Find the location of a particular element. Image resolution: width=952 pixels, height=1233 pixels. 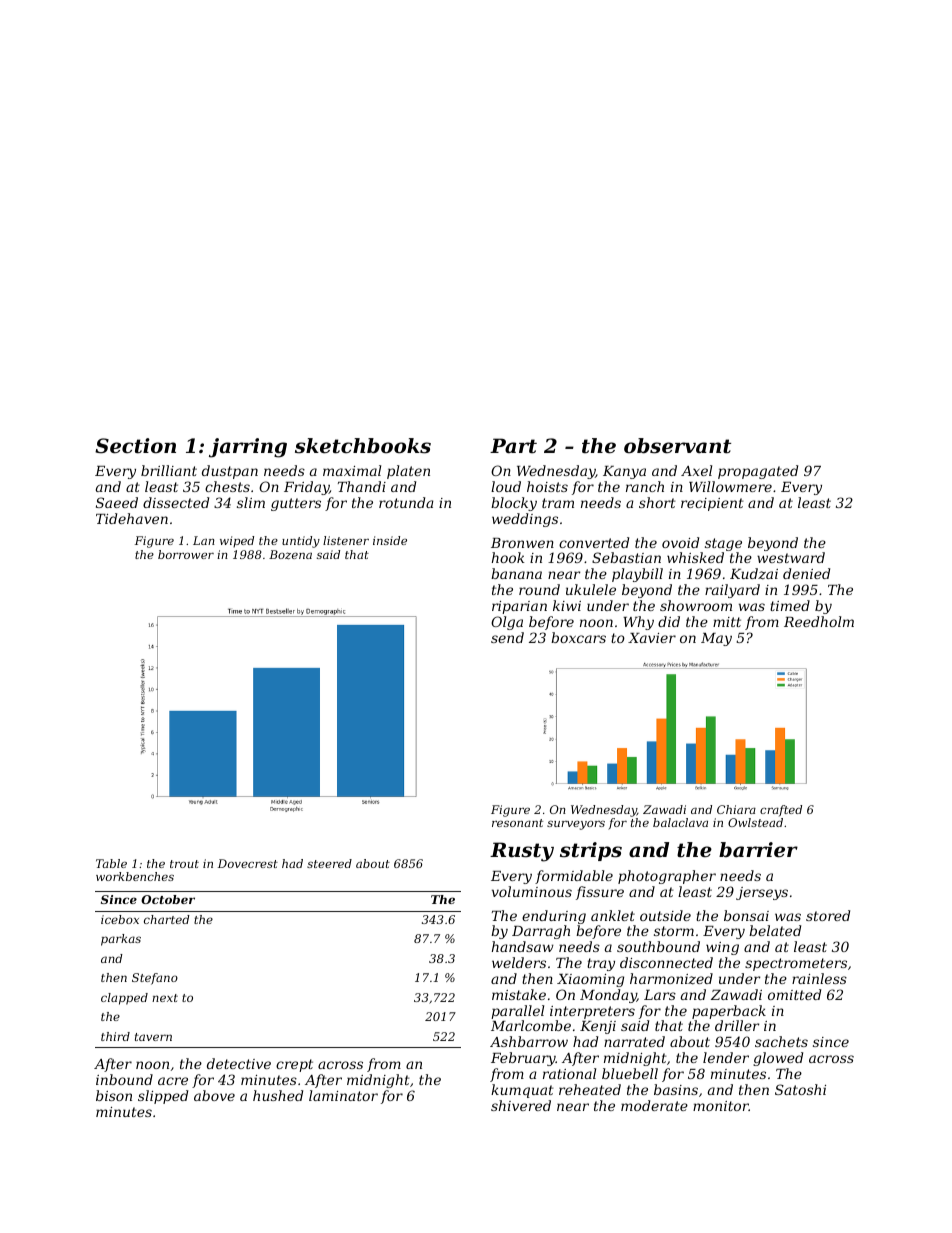

clapped is located at coordinates (124, 999).
